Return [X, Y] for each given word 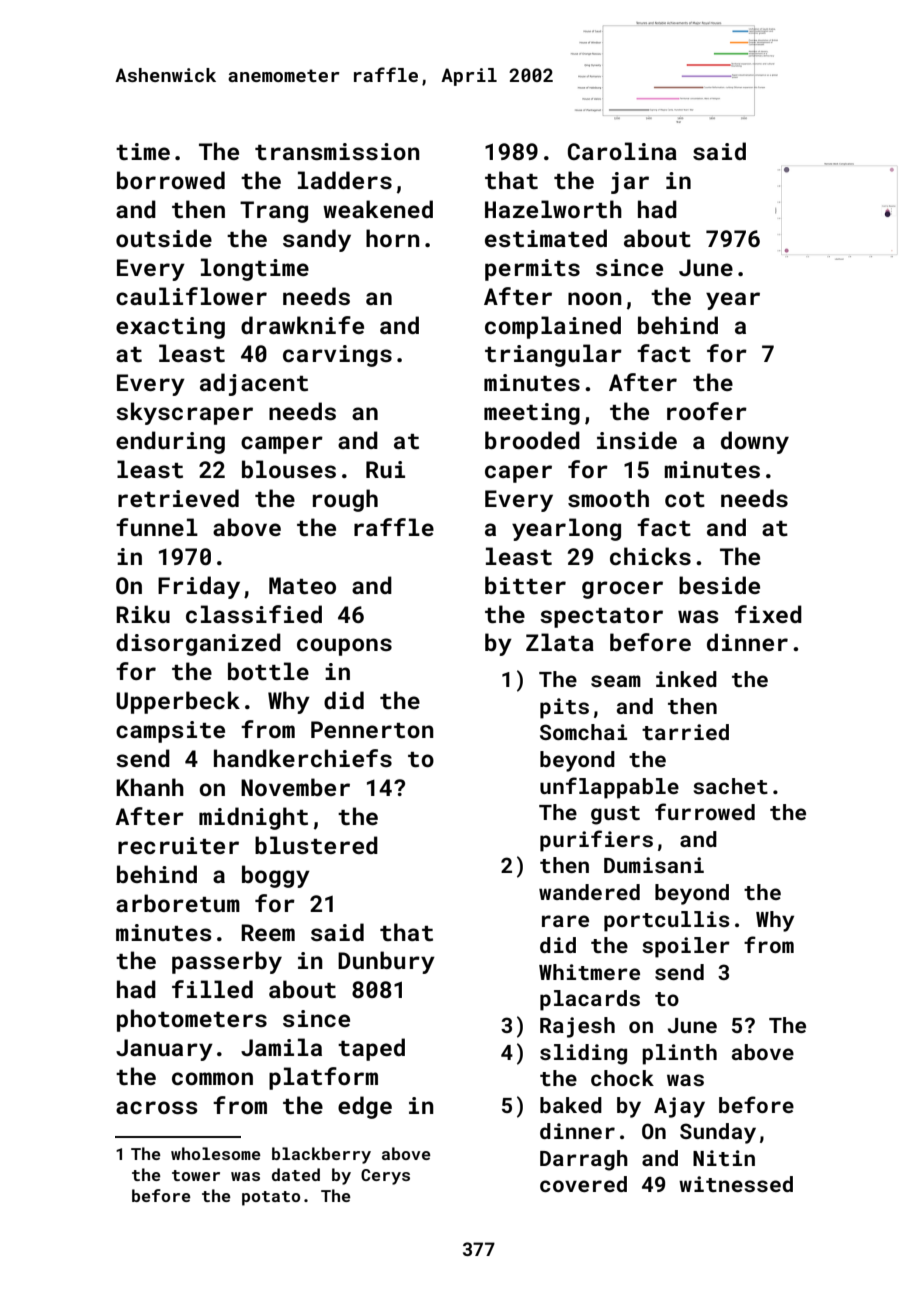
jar [630, 183]
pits [564, 708]
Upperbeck [178, 702]
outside [164, 238]
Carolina [622, 151]
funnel [157, 527]
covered [583, 1184]
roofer [707, 411]
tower [196, 1175]
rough [345, 500]
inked [686, 679]
